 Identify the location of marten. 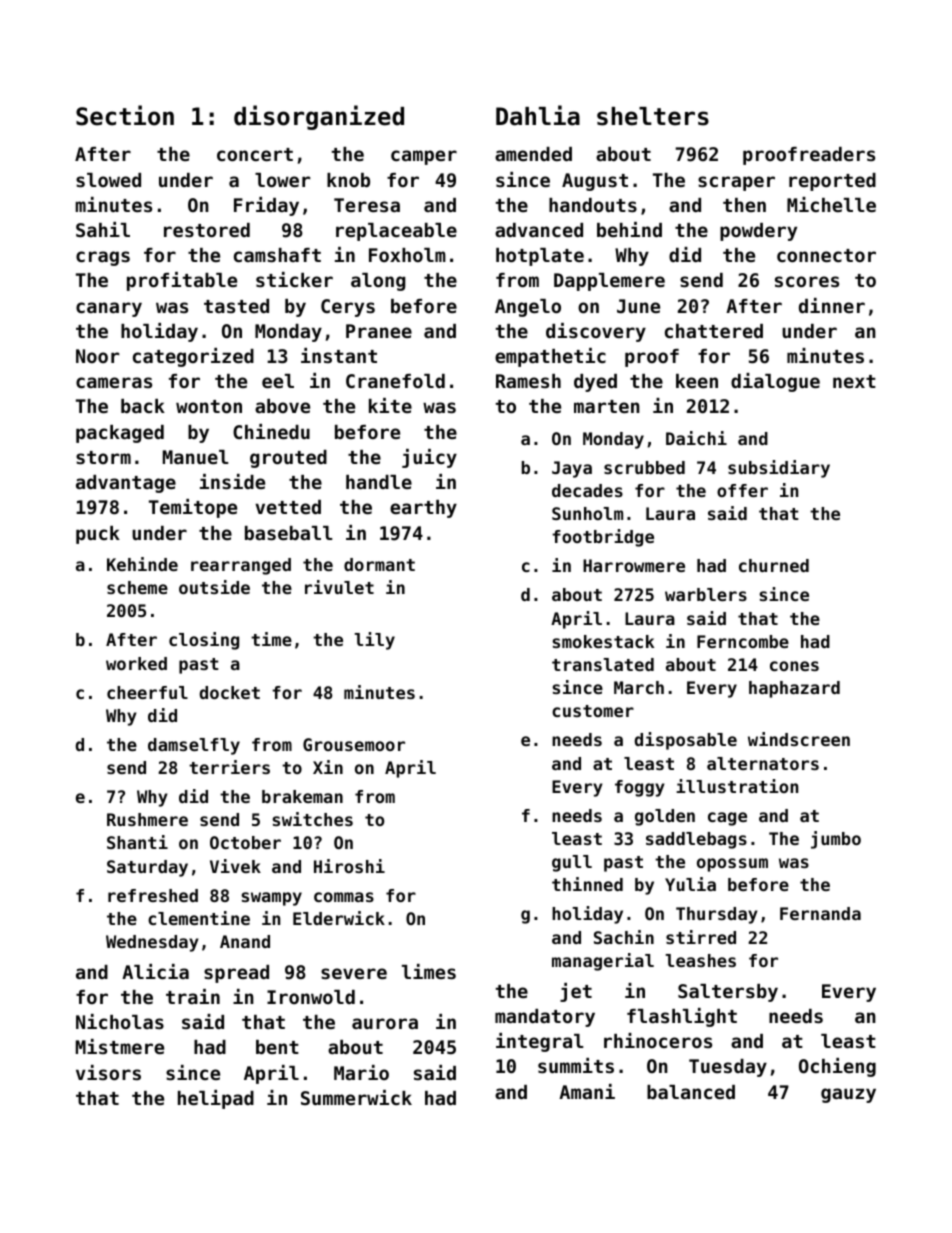
(607, 406).
